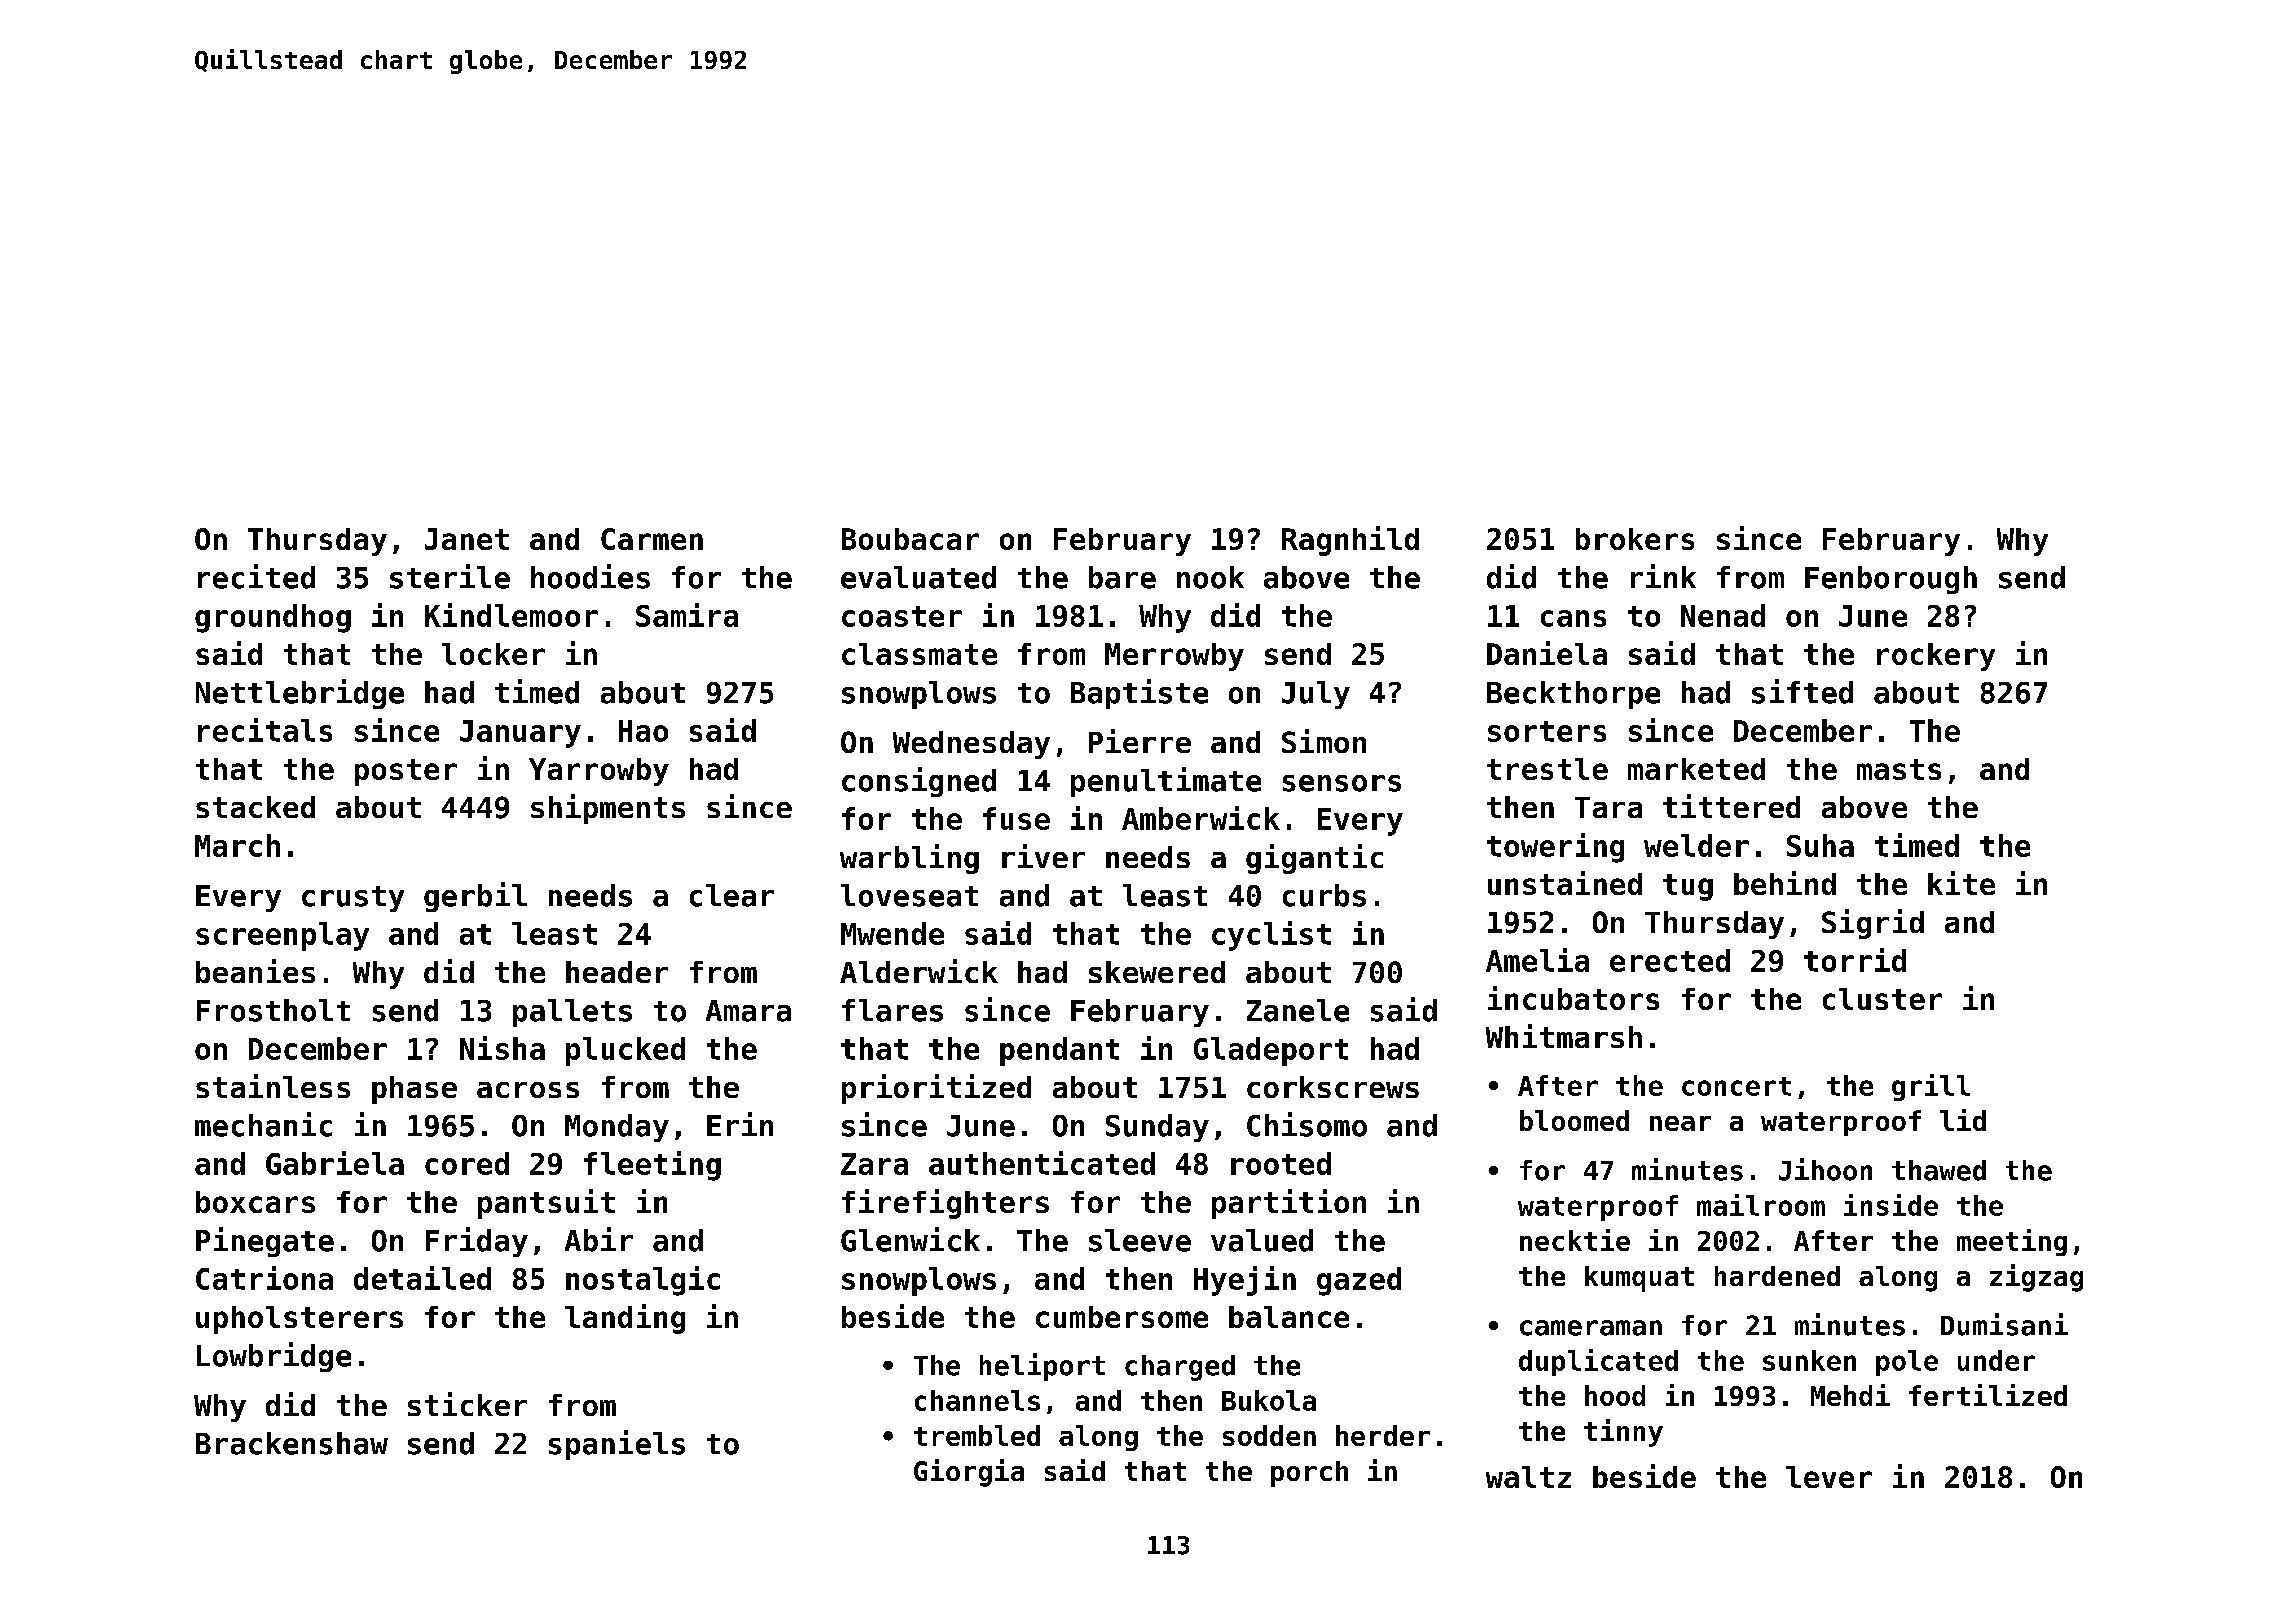 This image has width=2292, height=1620. I want to click on beanies, so click(255, 971).
